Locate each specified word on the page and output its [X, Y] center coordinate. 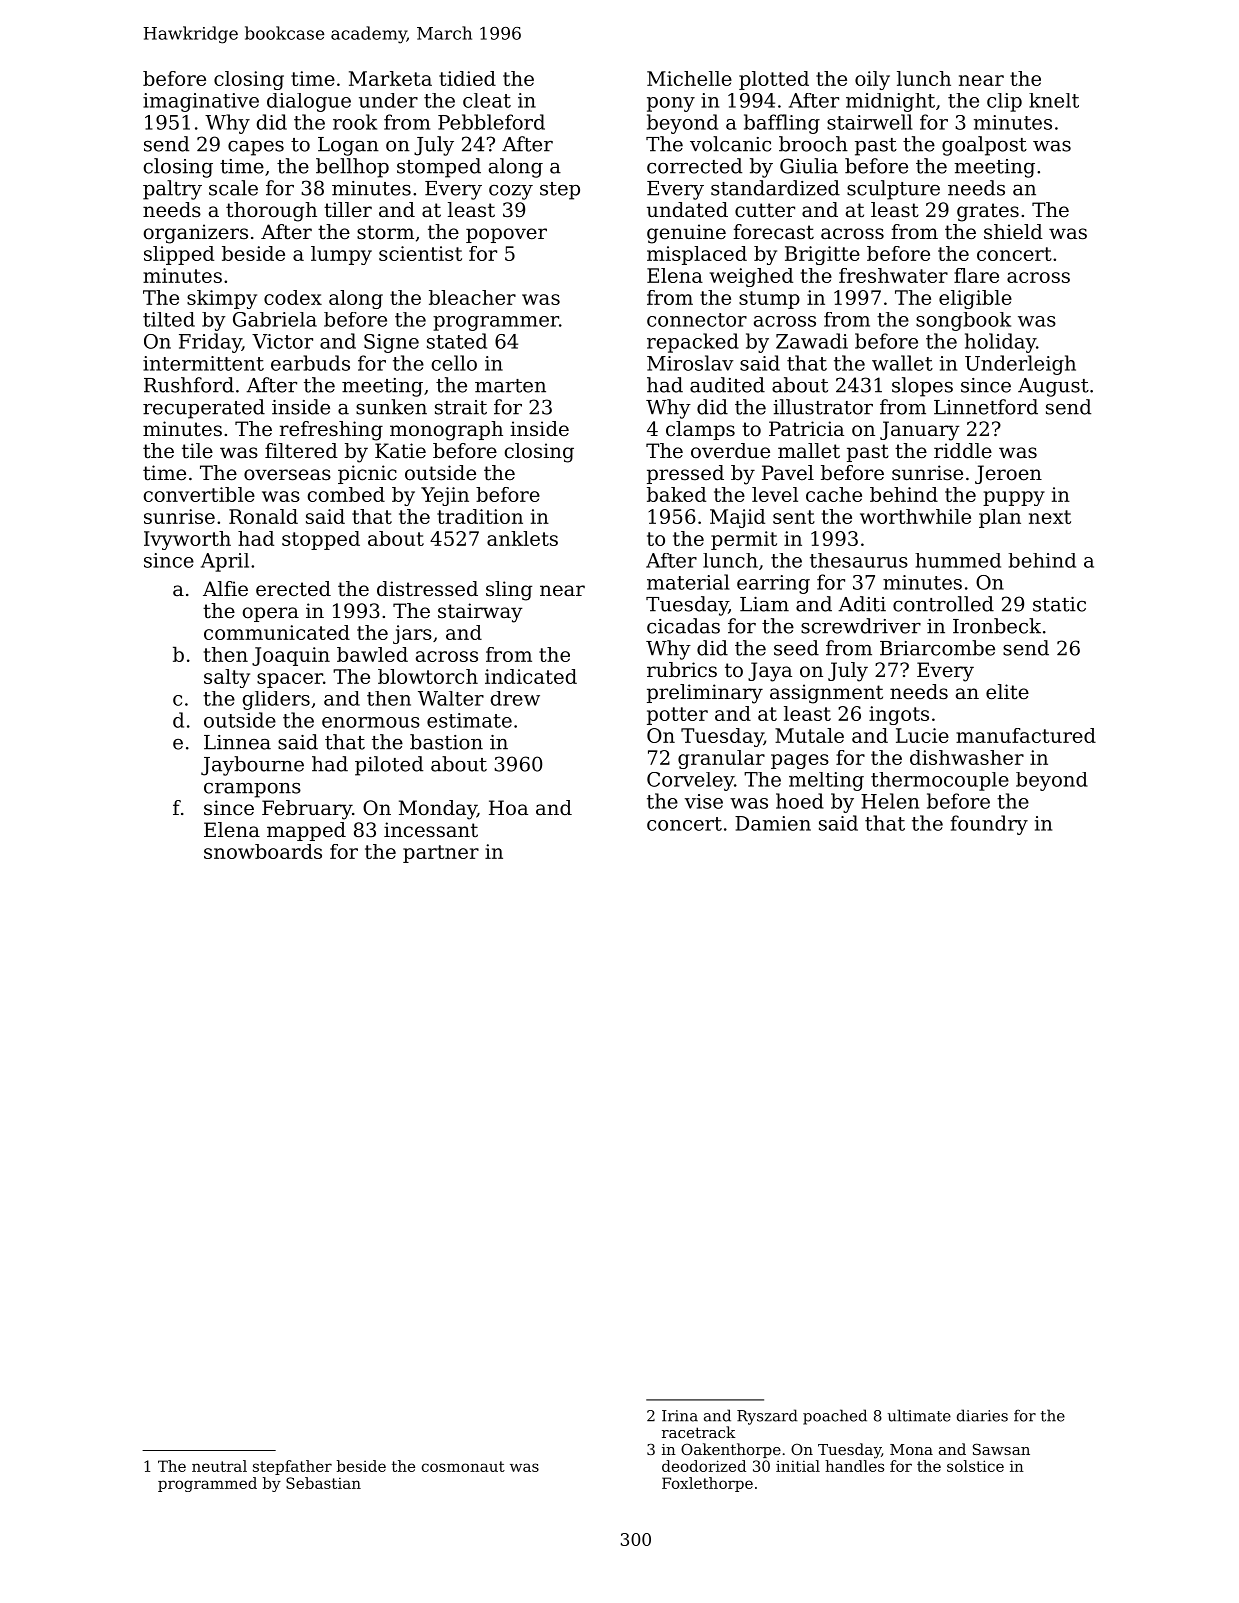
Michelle [689, 78]
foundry [989, 825]
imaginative [201, 102]
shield [1013, 232]
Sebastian [323, 1483]
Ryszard [767, 1417]
